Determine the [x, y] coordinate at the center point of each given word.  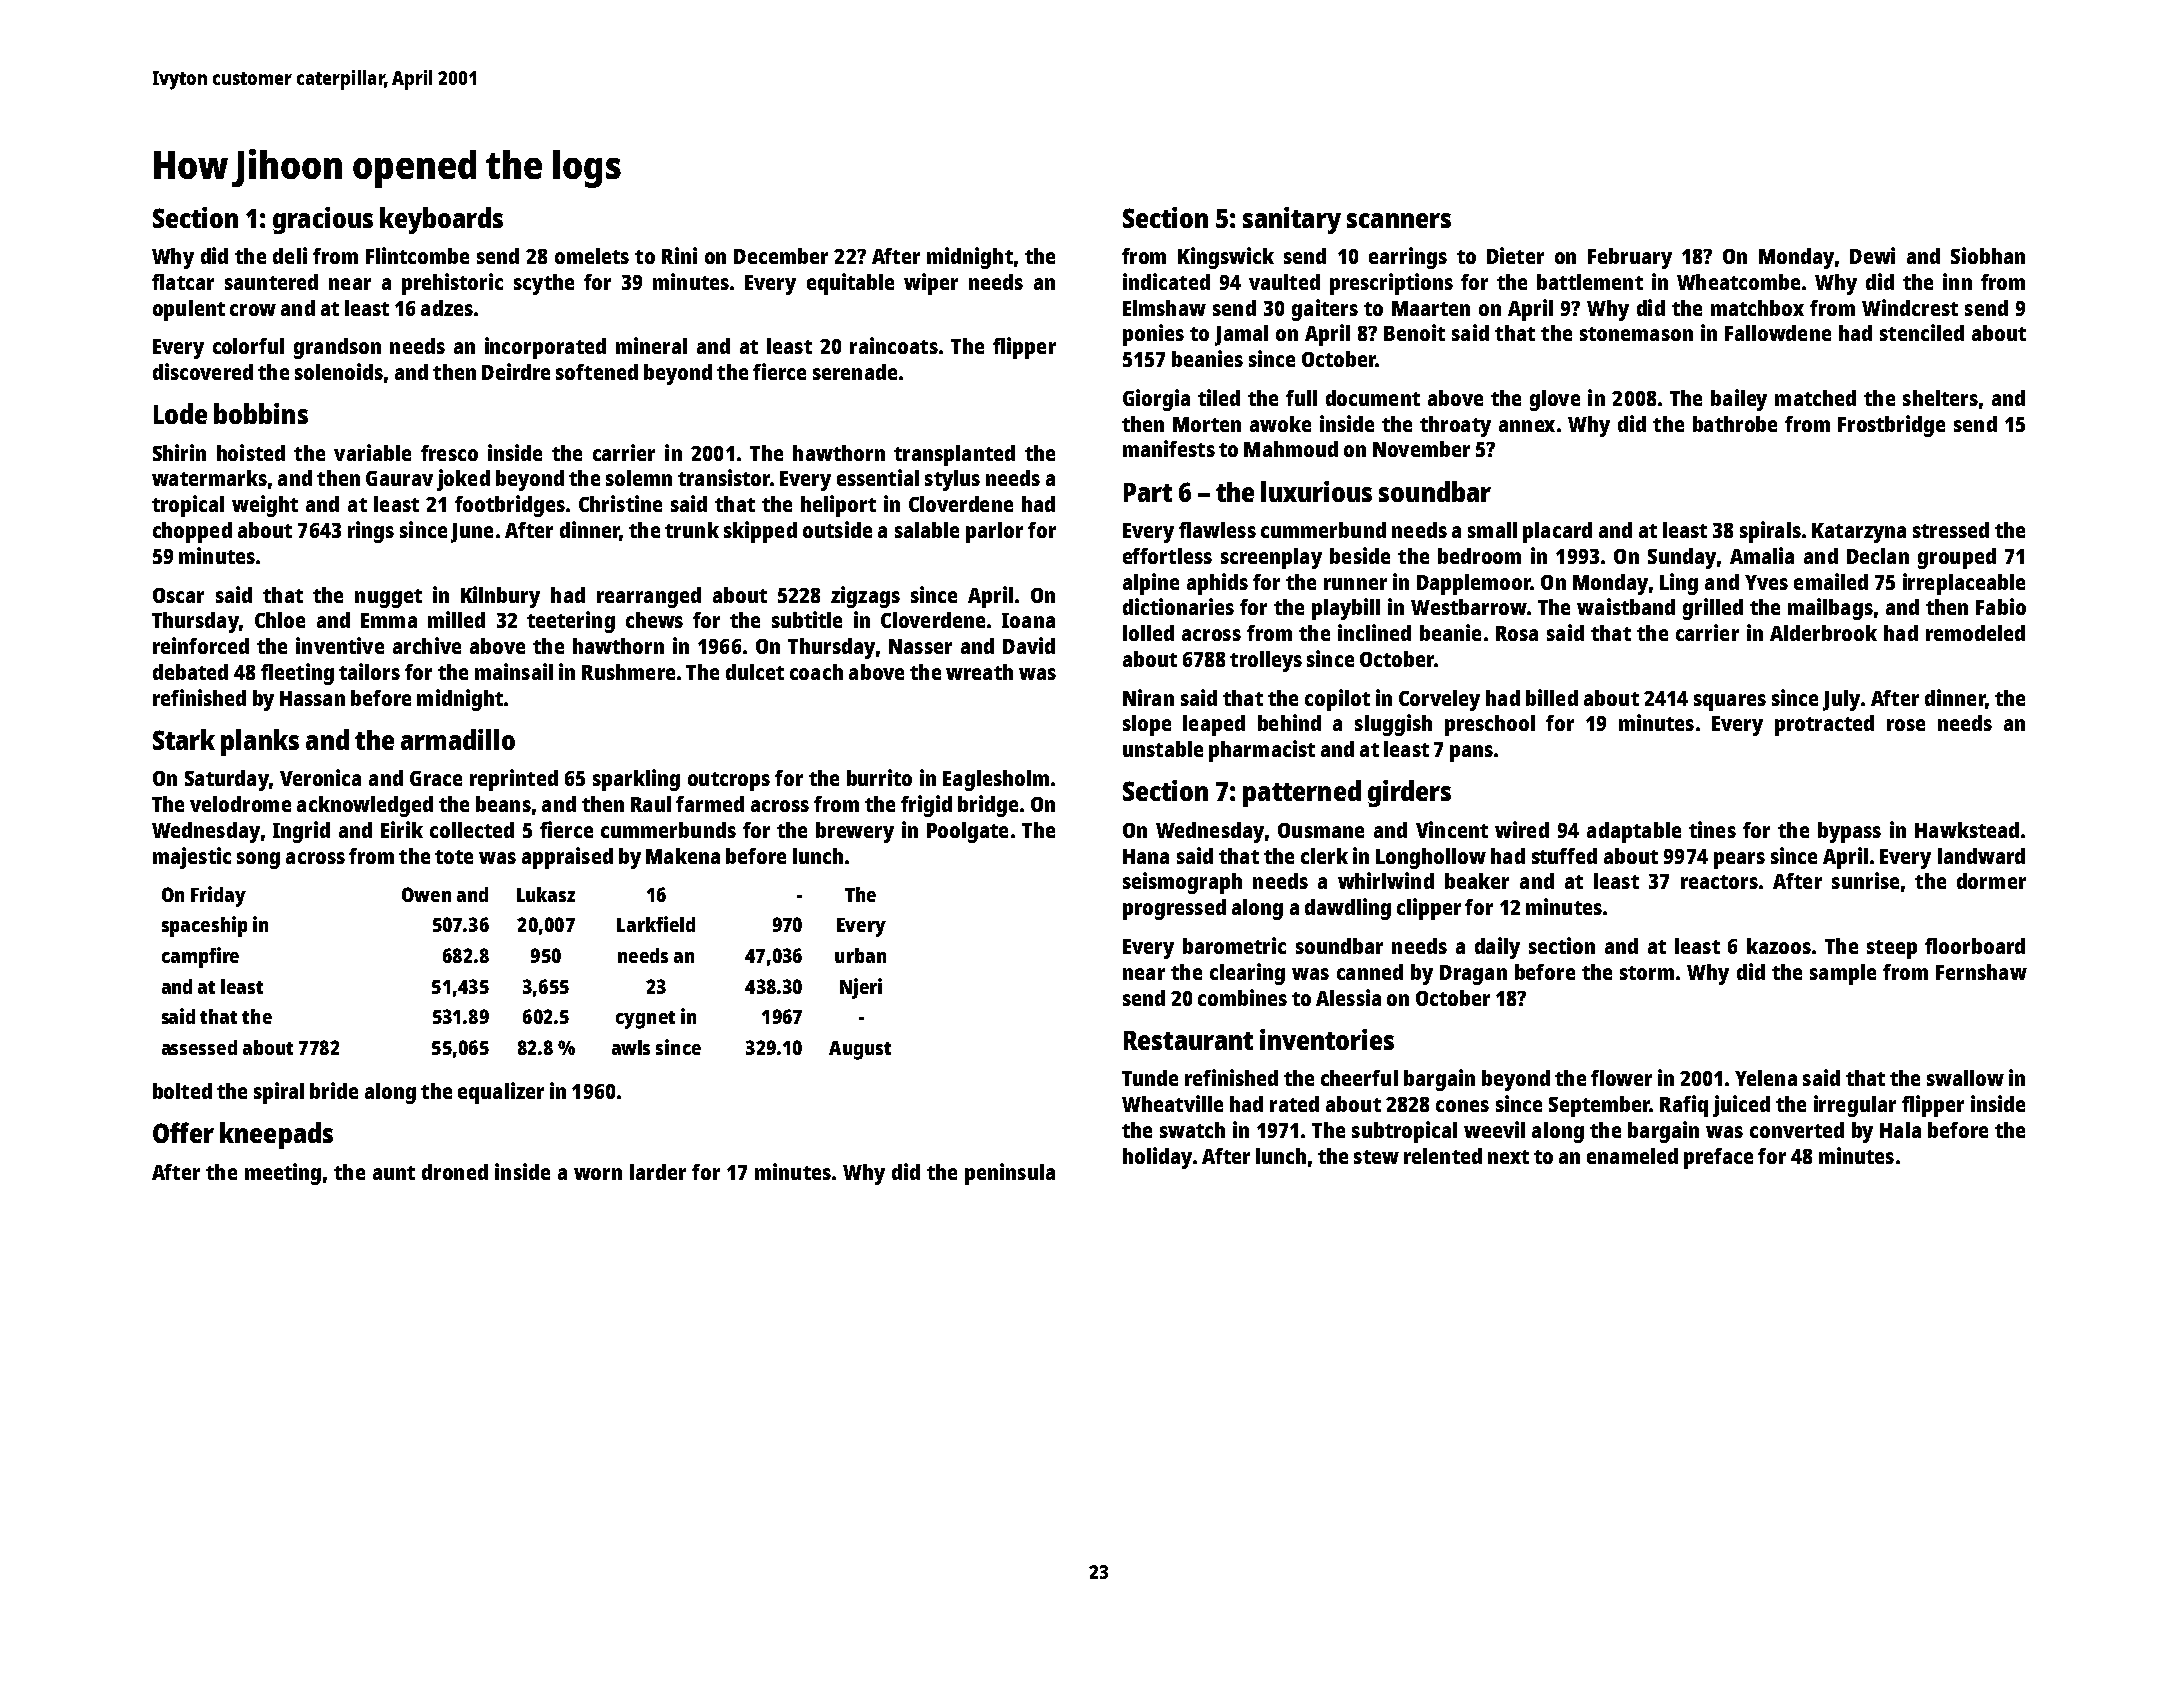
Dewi [1872, 255]
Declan [1878, 556]
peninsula [1010, 1174]
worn [598, 1174]
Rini [679, 255]
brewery [855, 832]
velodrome [240, 804]
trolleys [1266, 661]
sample [1843, 974]
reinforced [201, 645]
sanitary [1292, 220]
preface [1718, 1158]
